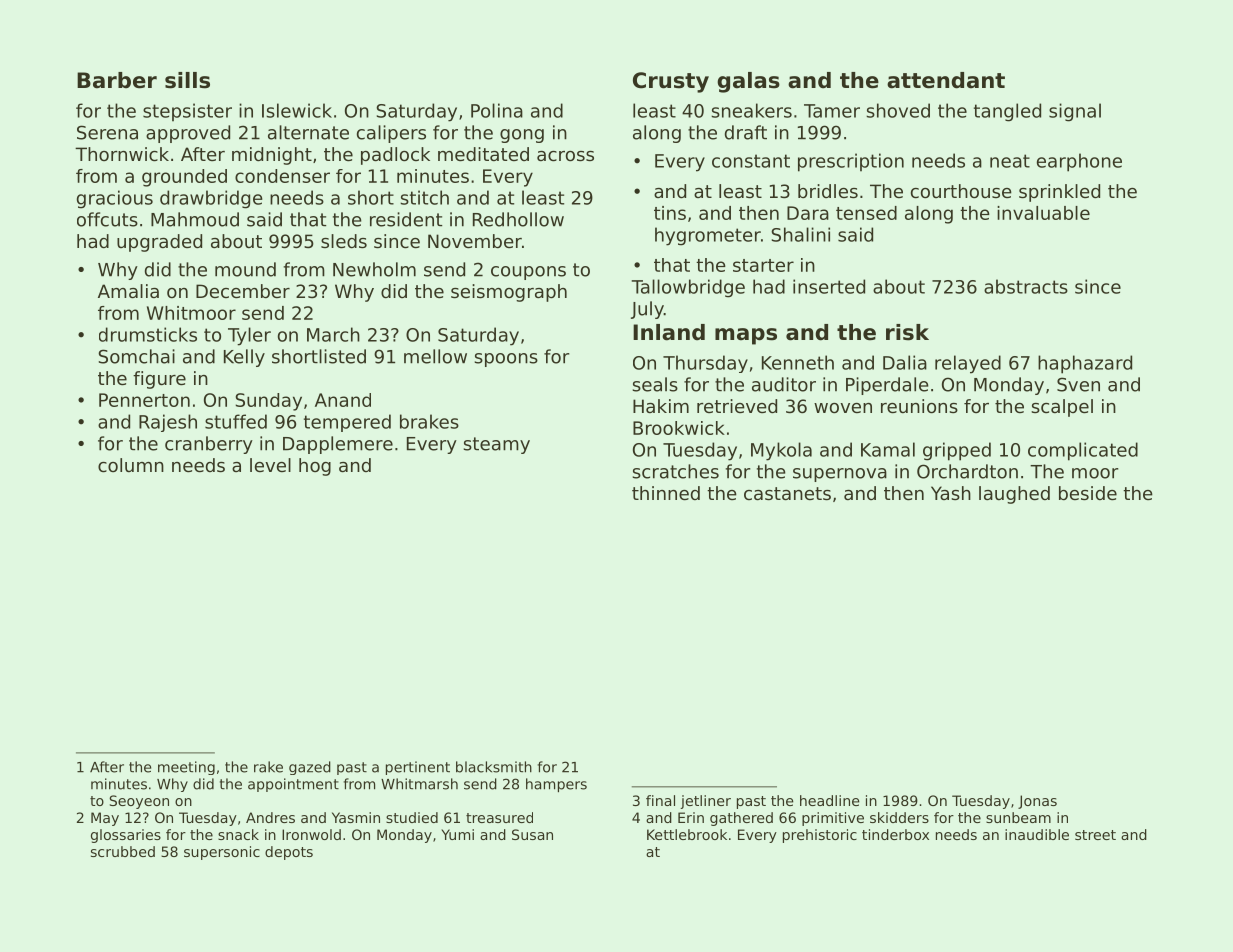 The image size is (1233, 952). Describe the element at coordinates (293, 785) in the image. I see `appointment` at that location.
